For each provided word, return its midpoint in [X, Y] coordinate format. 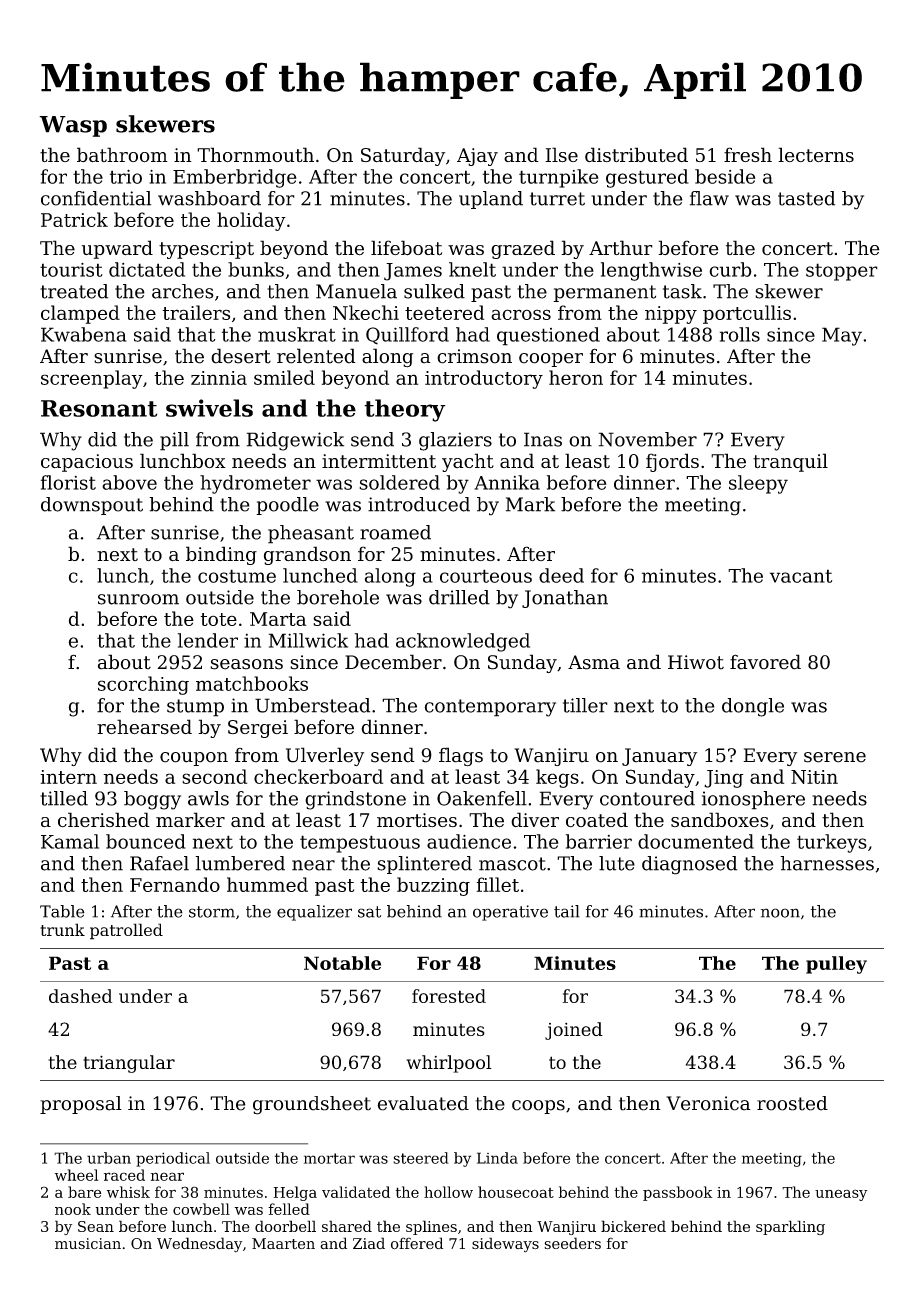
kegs [557, 778]
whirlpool [449, 1064]
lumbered [240, 863]
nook [73, 1209]
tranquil [790, 462]
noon [780, 913]
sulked [434, 291]
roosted [792, 1103]
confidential [96, 198]
